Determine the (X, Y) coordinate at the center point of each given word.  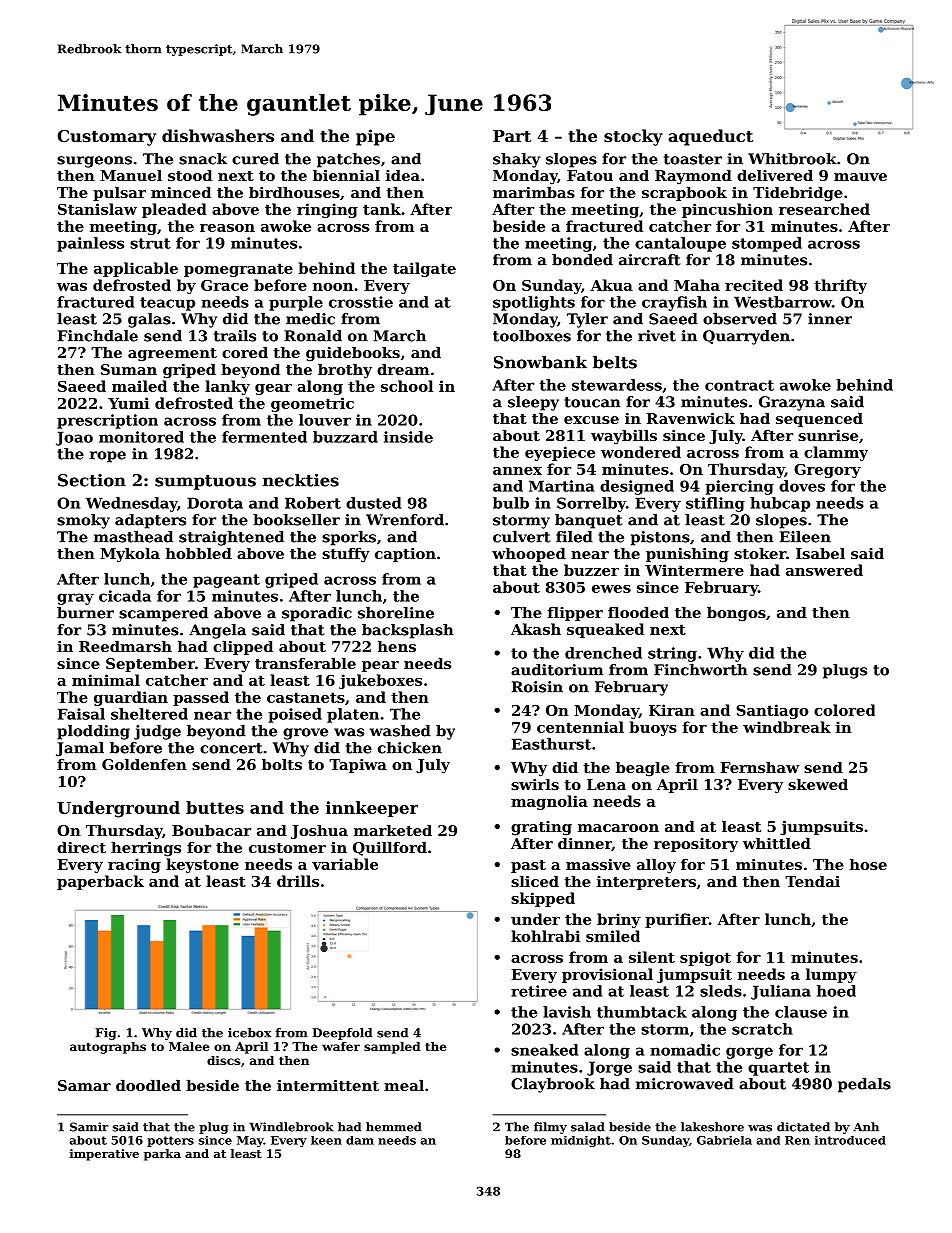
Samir (89, 1127)
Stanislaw (97, 209)
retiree (539, 991)
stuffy (346, 555)
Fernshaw (759, 767)
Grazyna (792, 403)
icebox (249, 1033)
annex (517, 471)
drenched (603, 653)
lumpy (831, 975)
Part (512, 136)
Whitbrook (792, 159)
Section (92, 480)
